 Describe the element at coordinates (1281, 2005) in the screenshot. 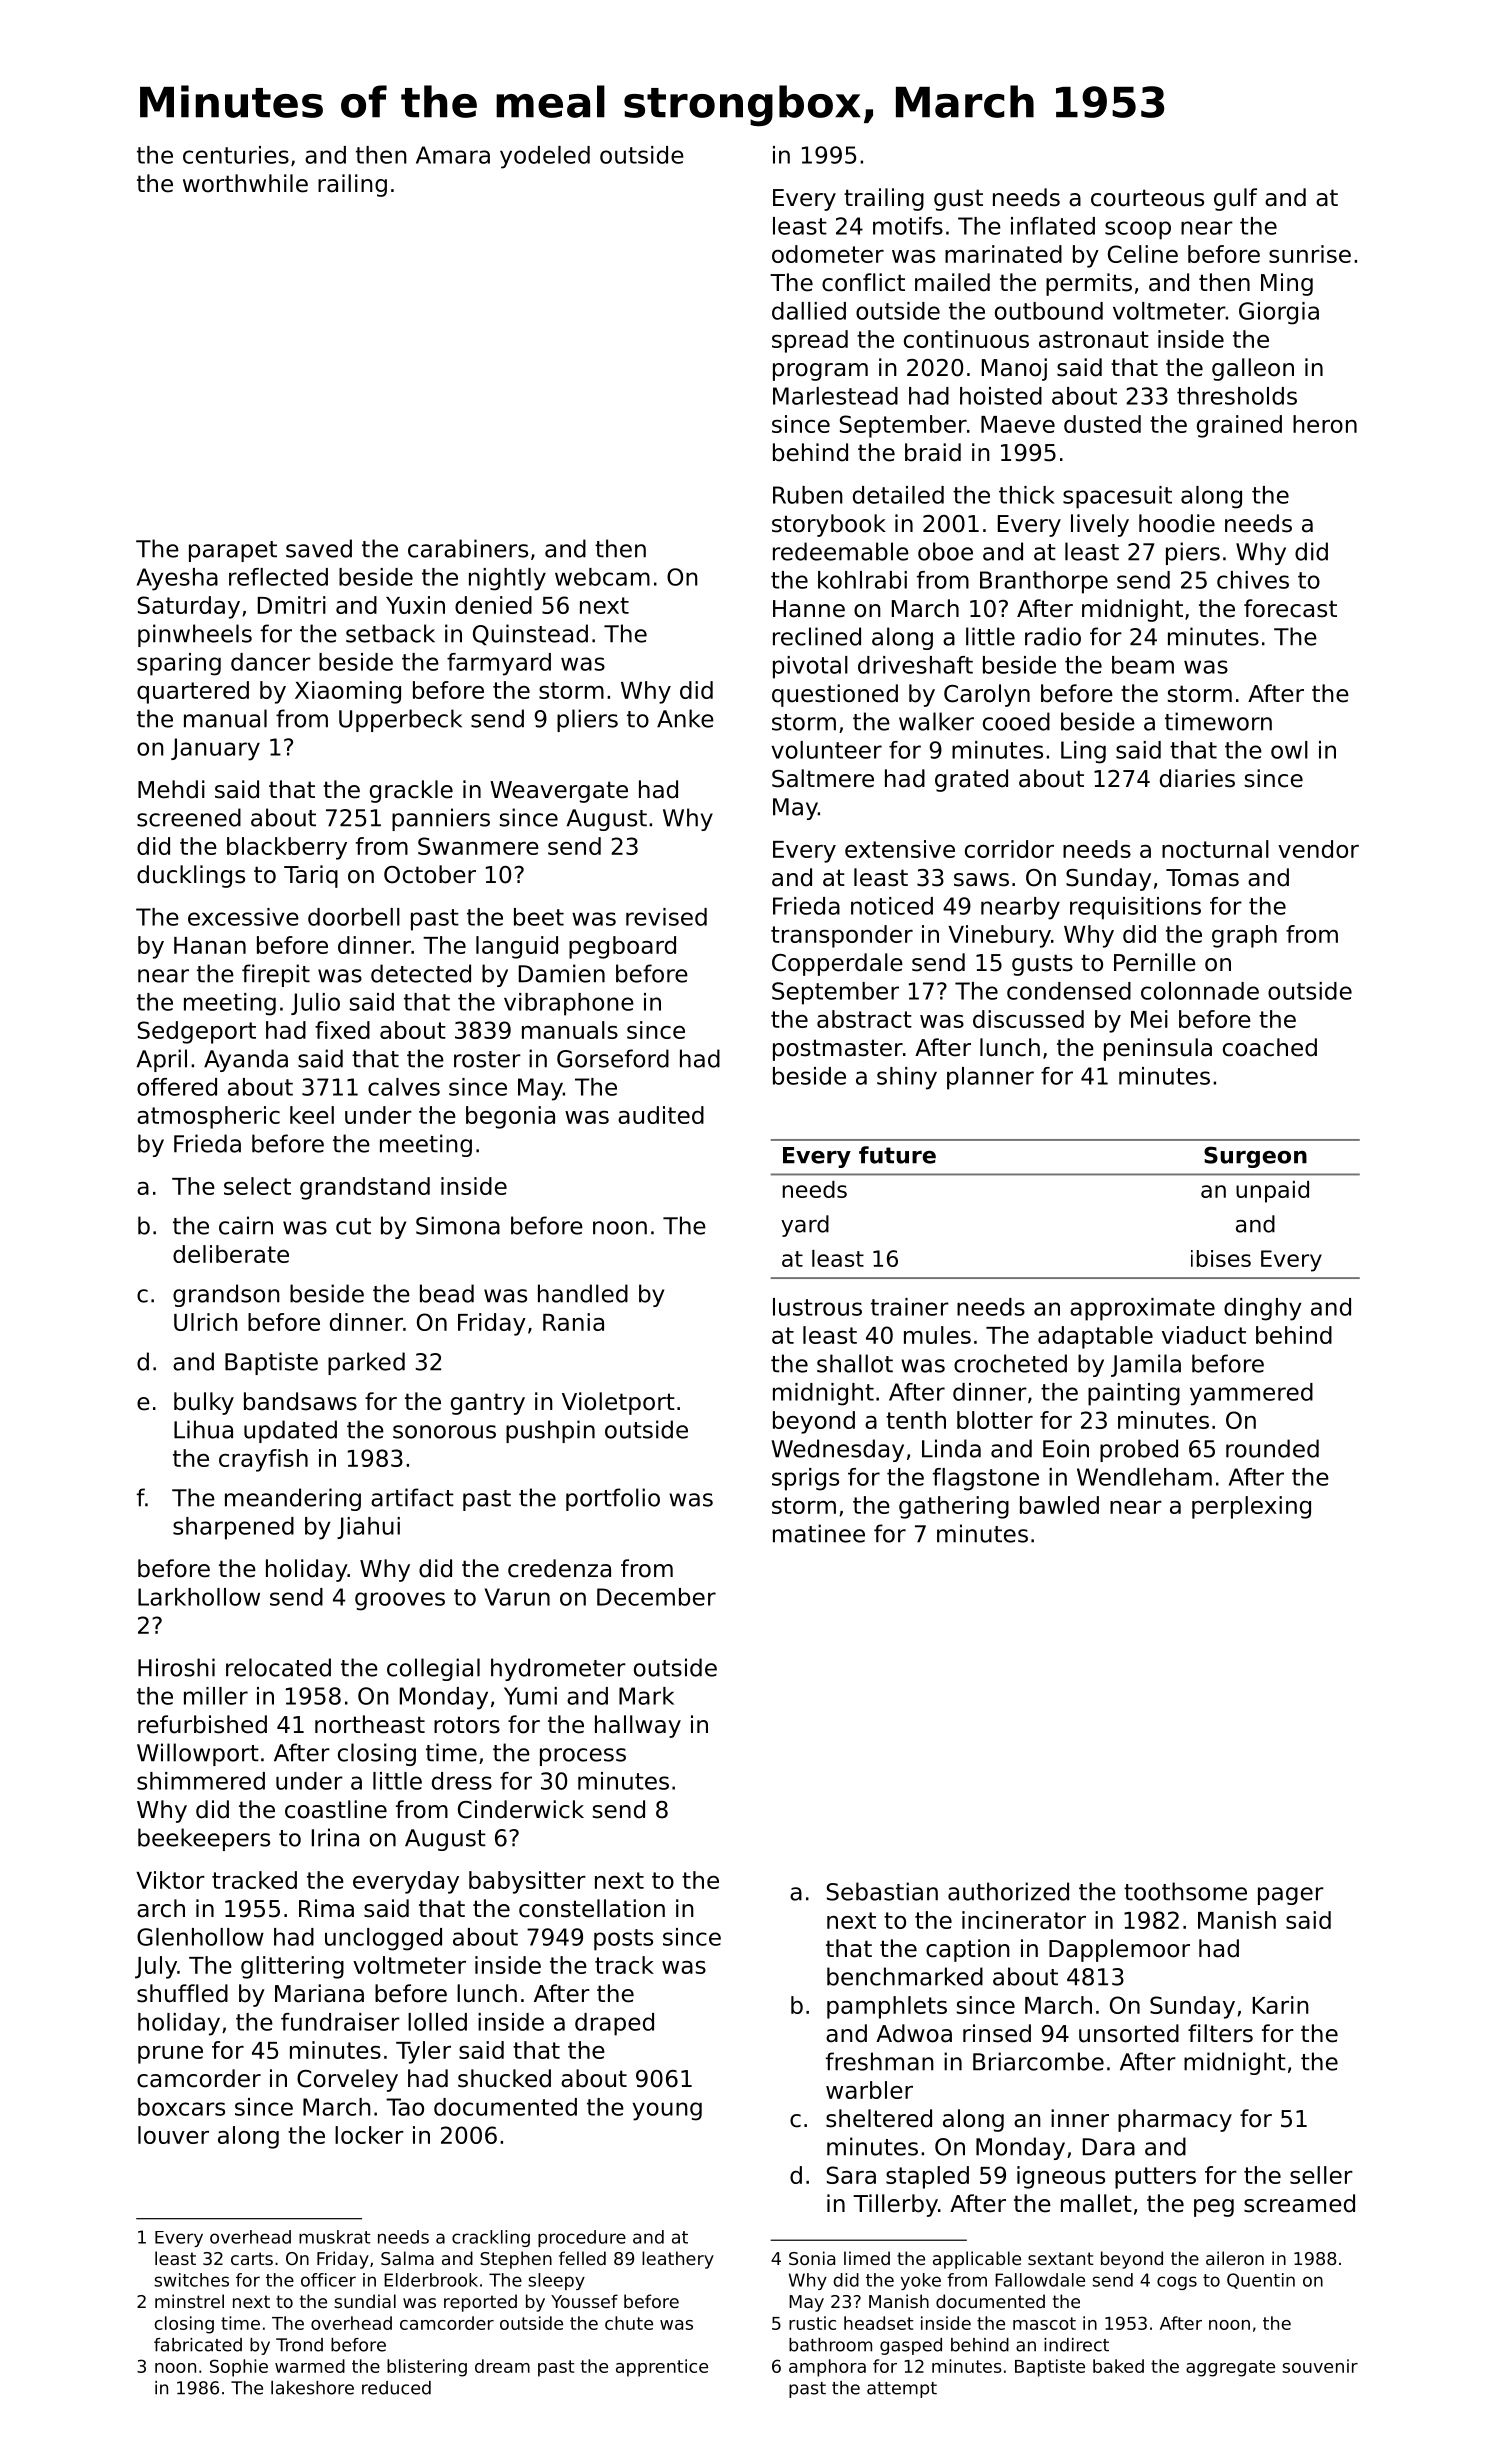

I see `Karin` at that location.
